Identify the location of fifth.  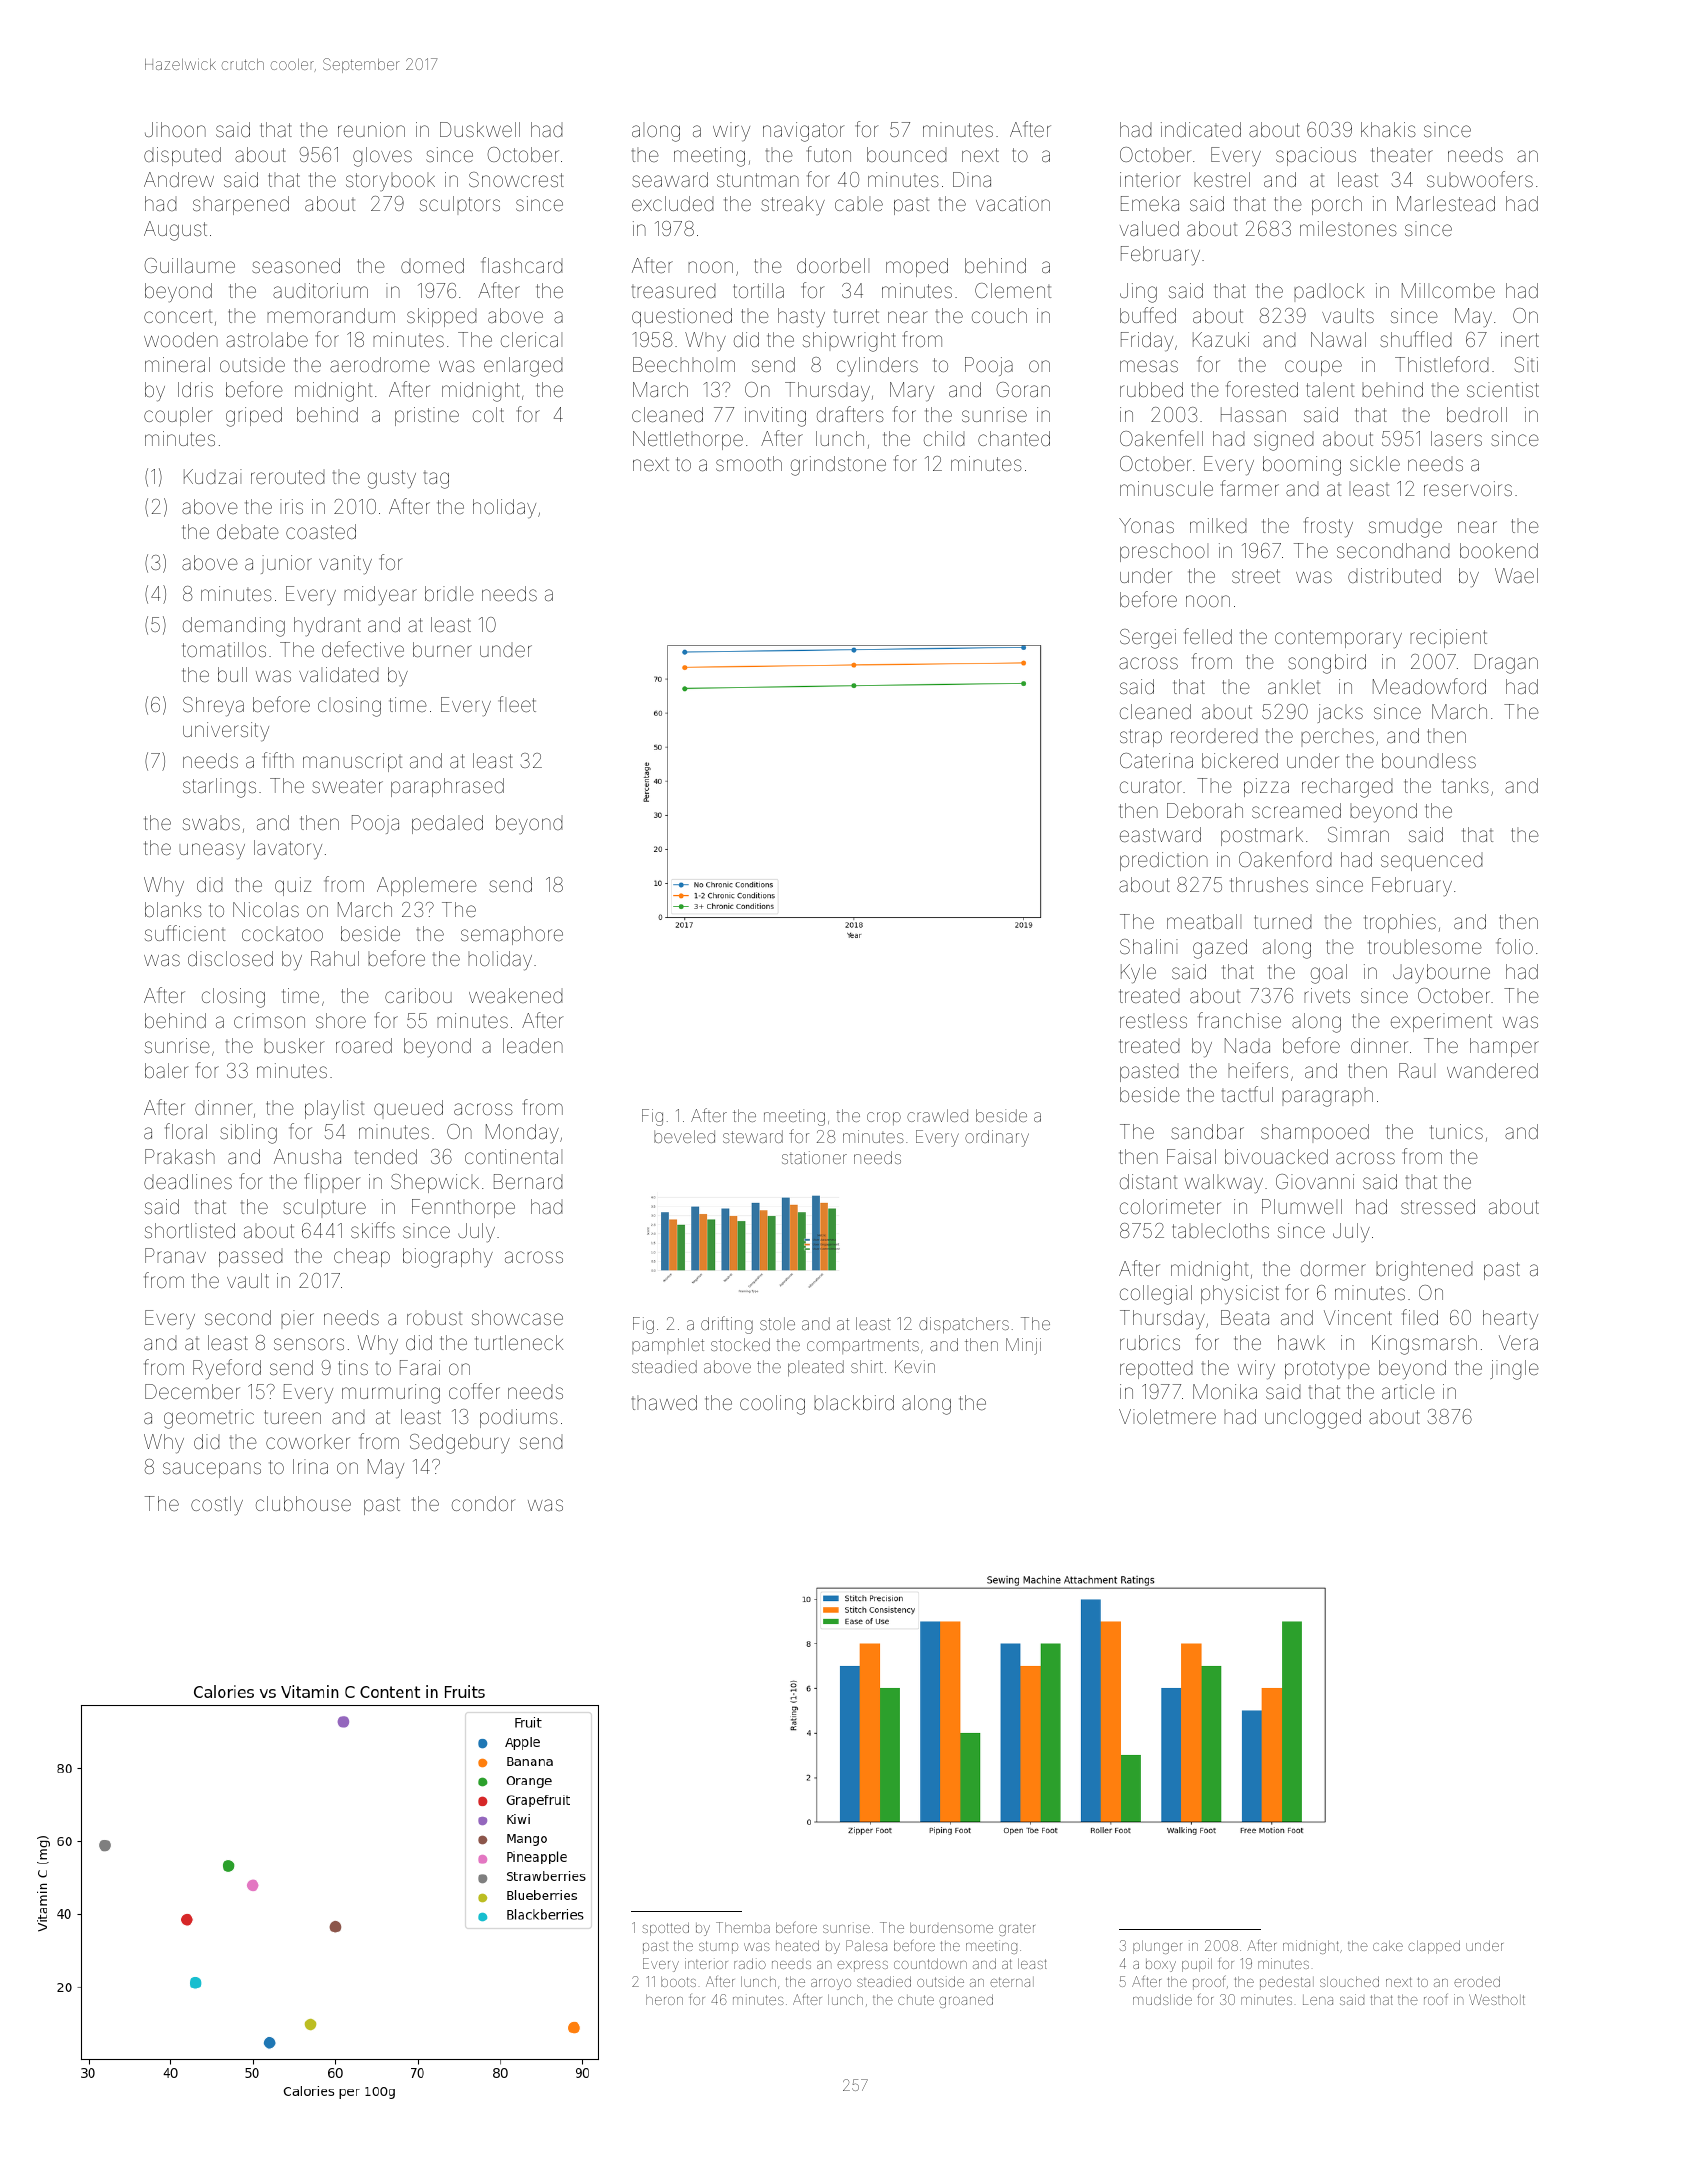
(278, 760).
